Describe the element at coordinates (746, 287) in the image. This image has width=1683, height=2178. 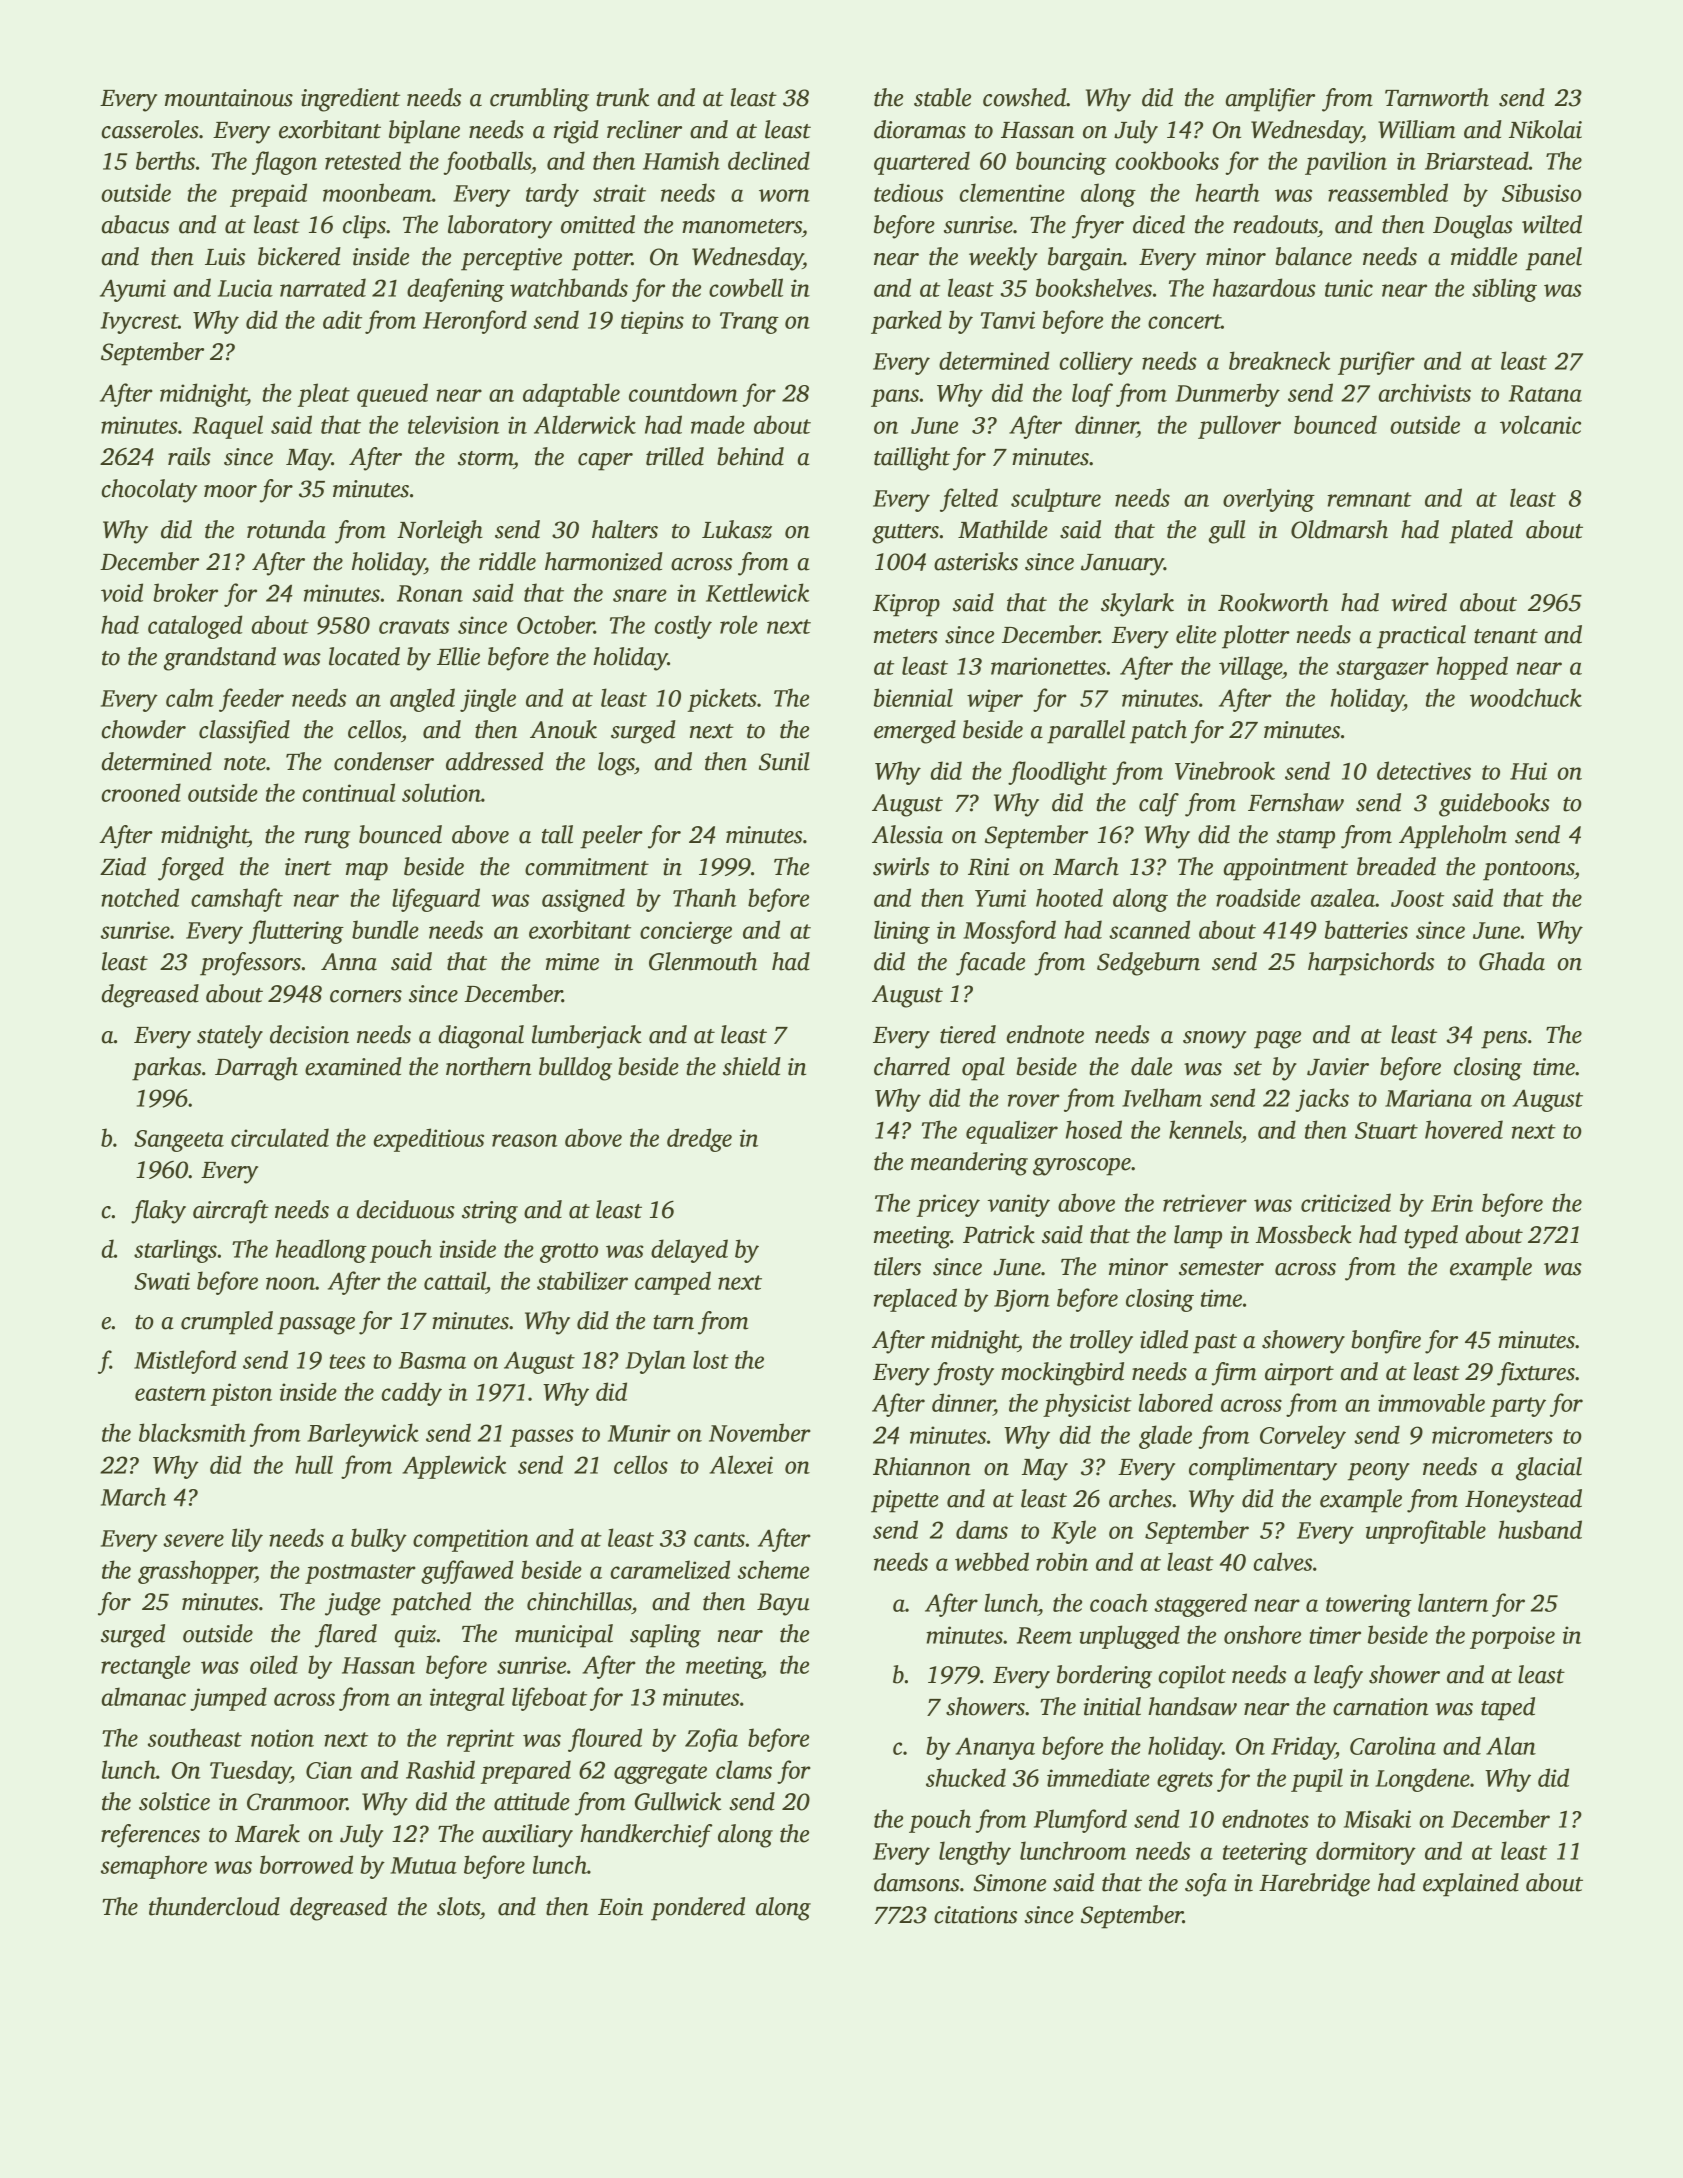
I see `cowbell` at that location.
